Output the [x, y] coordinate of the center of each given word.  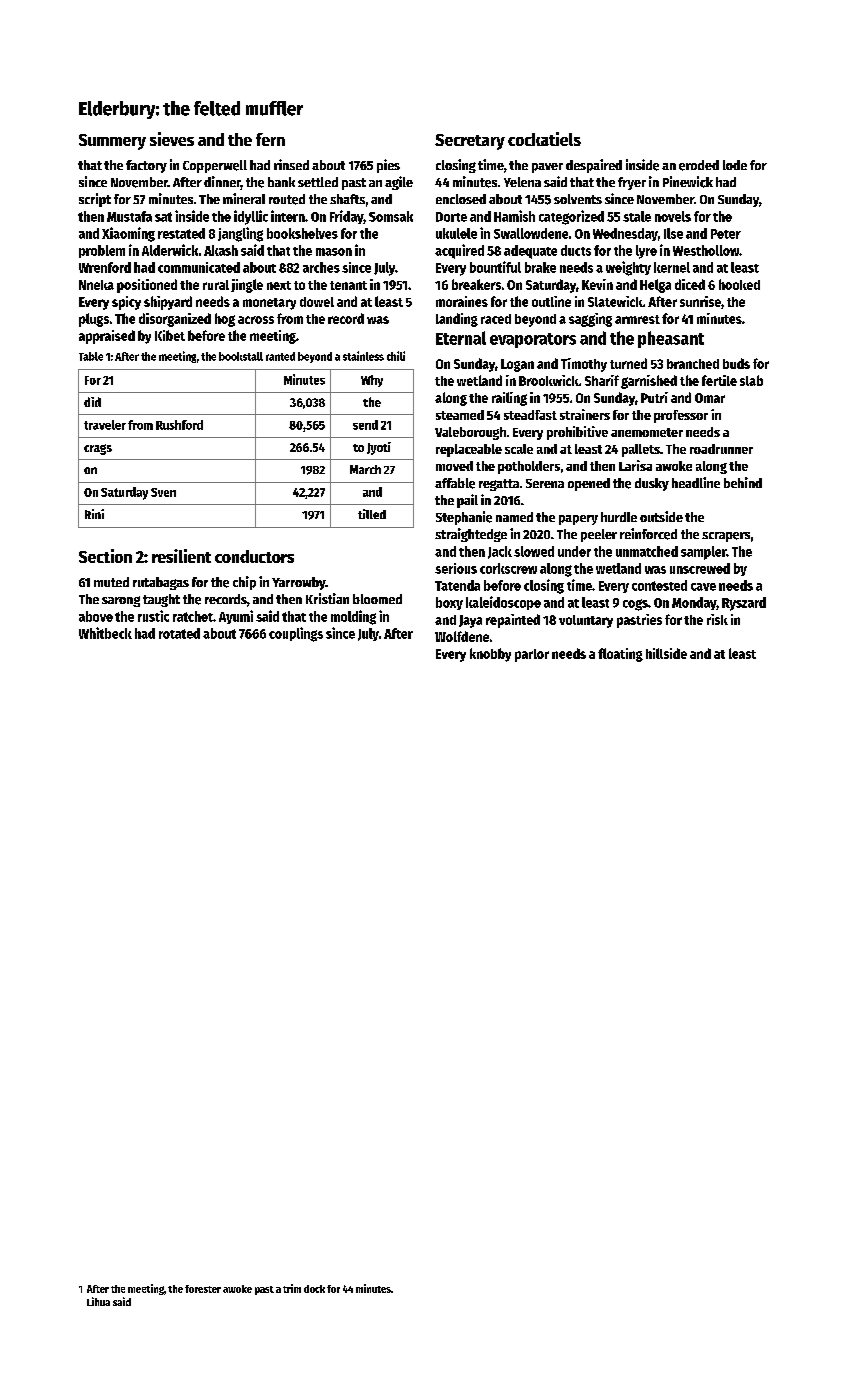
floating [620, 655]
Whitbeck [105, 633]
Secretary [470, 142]
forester [203, 1289]
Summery [112, 142]
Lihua [98, 1301]
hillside [666, 653]
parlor [532, 655]
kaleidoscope [503, 603]
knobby [490, 655]
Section [105, 556]
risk [717, 619]
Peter [726, 234]
